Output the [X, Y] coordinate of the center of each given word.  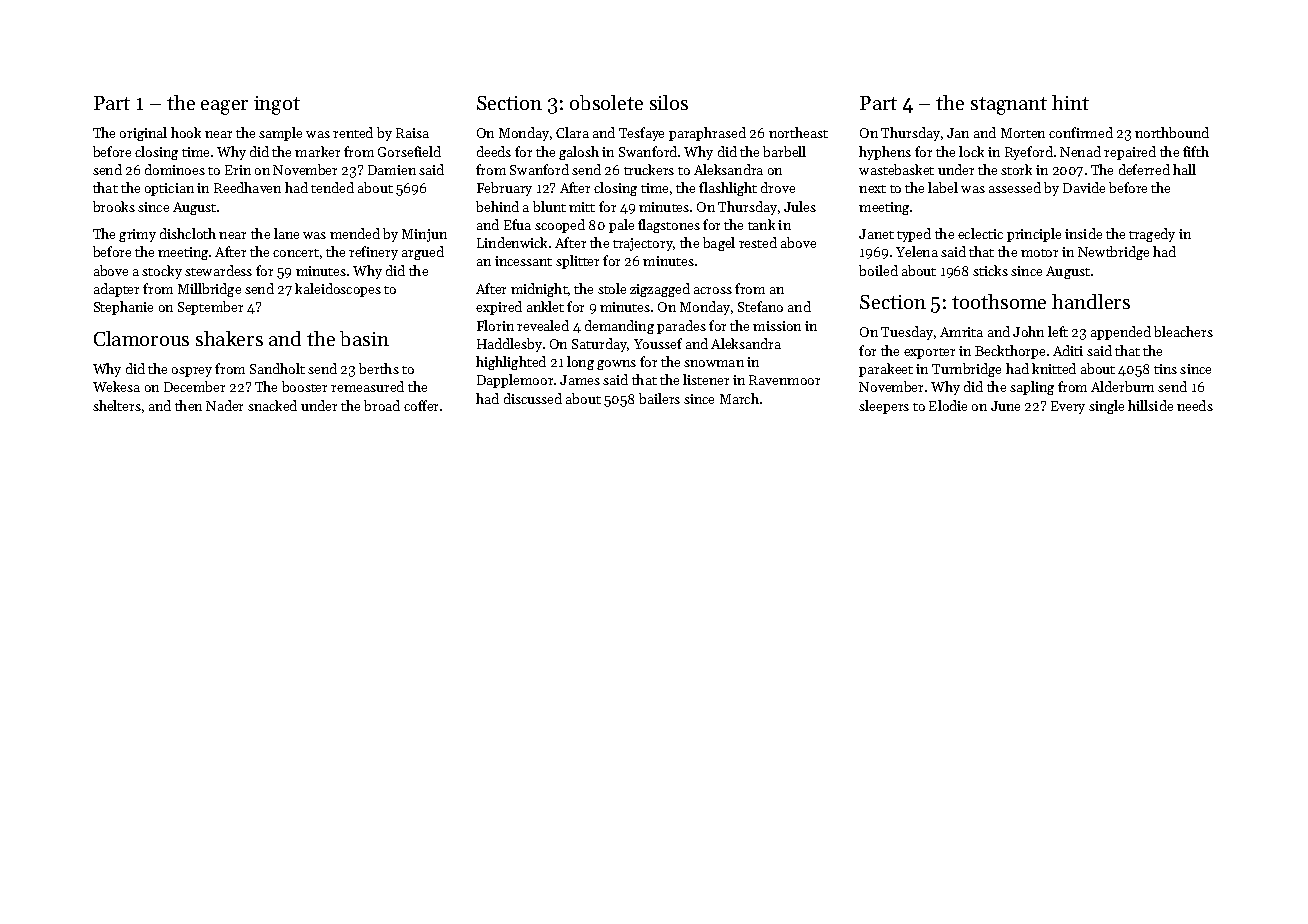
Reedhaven [247, 187]
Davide [1084, 187]
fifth [1196, 151]
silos [669, 102]
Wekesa [116, 386]
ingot [277, 105]
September [210, 308]
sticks [990, 270]
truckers [649, 169]
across [713, 290]
